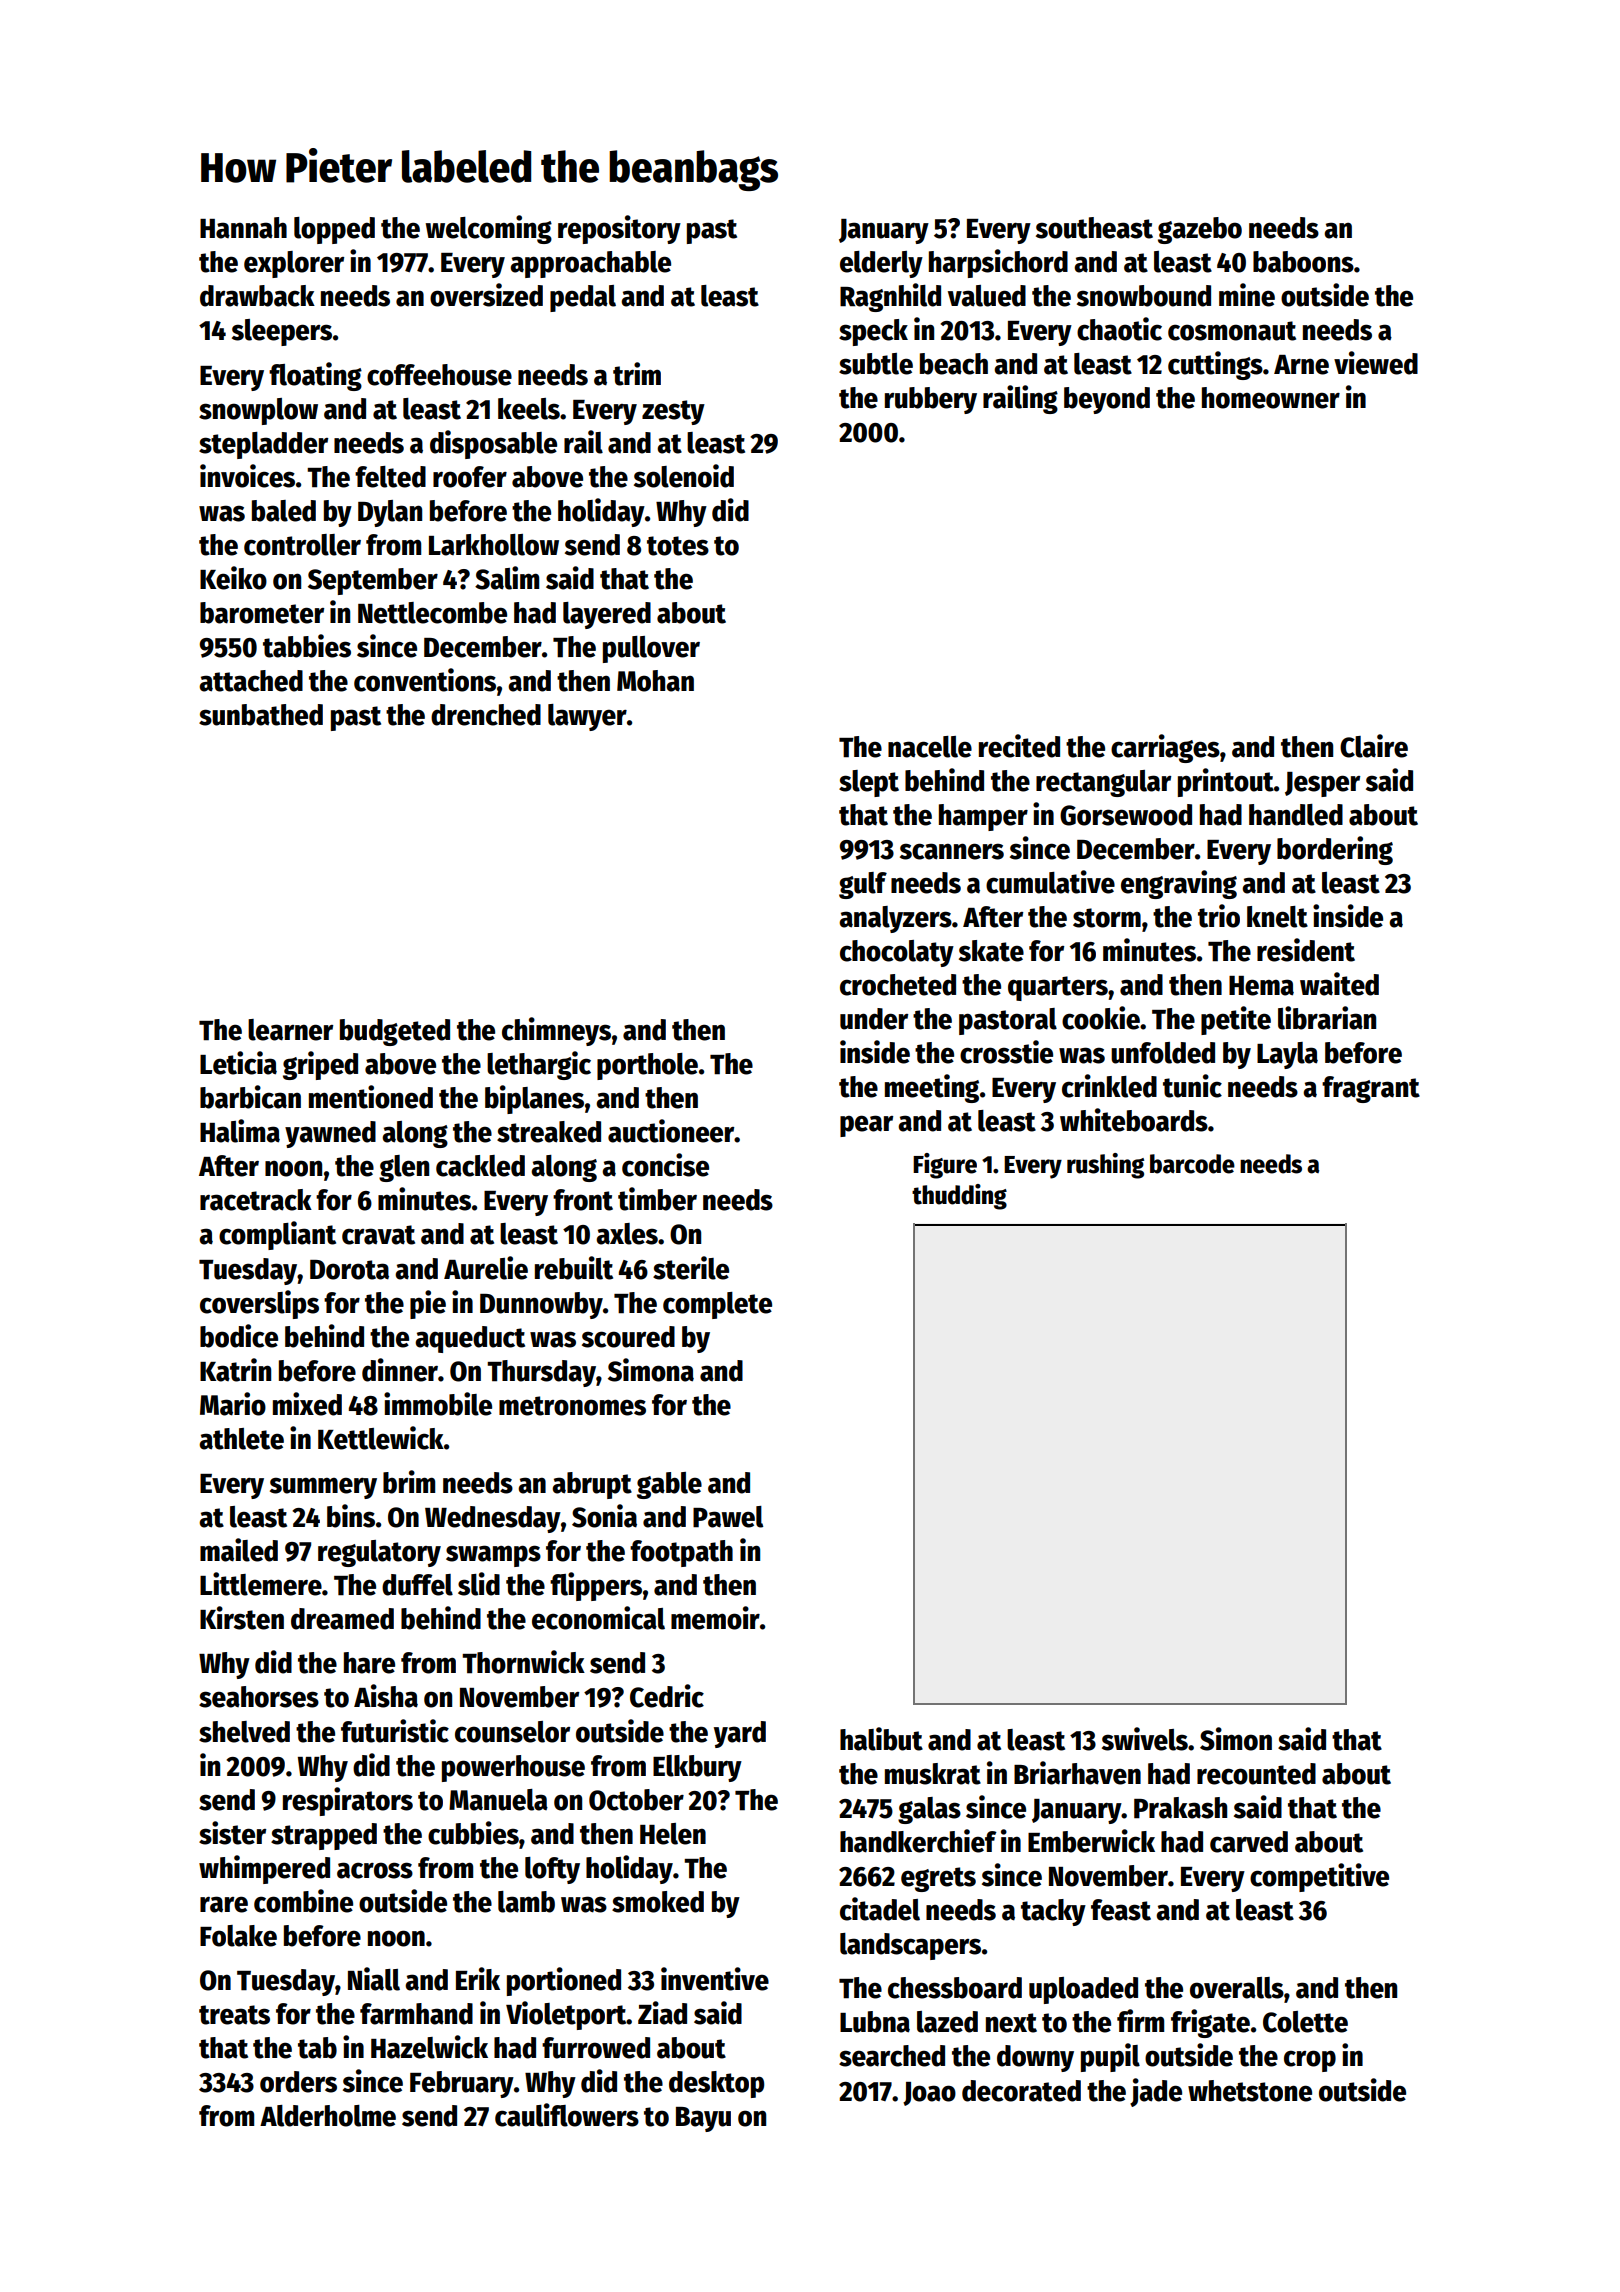  What do you see at coordinates (239, 1336) in the page?
I see `bodice` at bounding box center [239, 1336].
